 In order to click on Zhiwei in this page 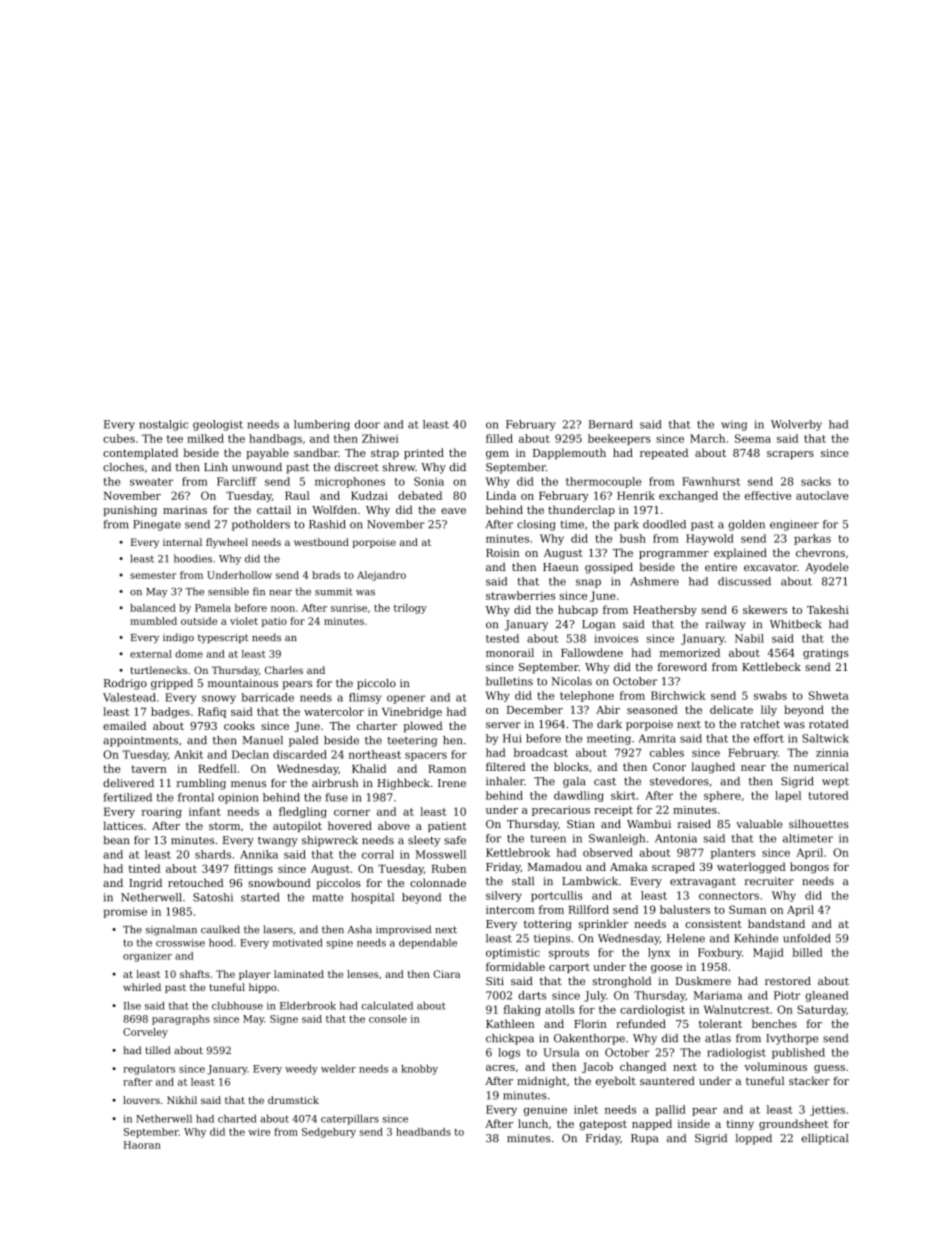, I will do `click(380, 438)`.
